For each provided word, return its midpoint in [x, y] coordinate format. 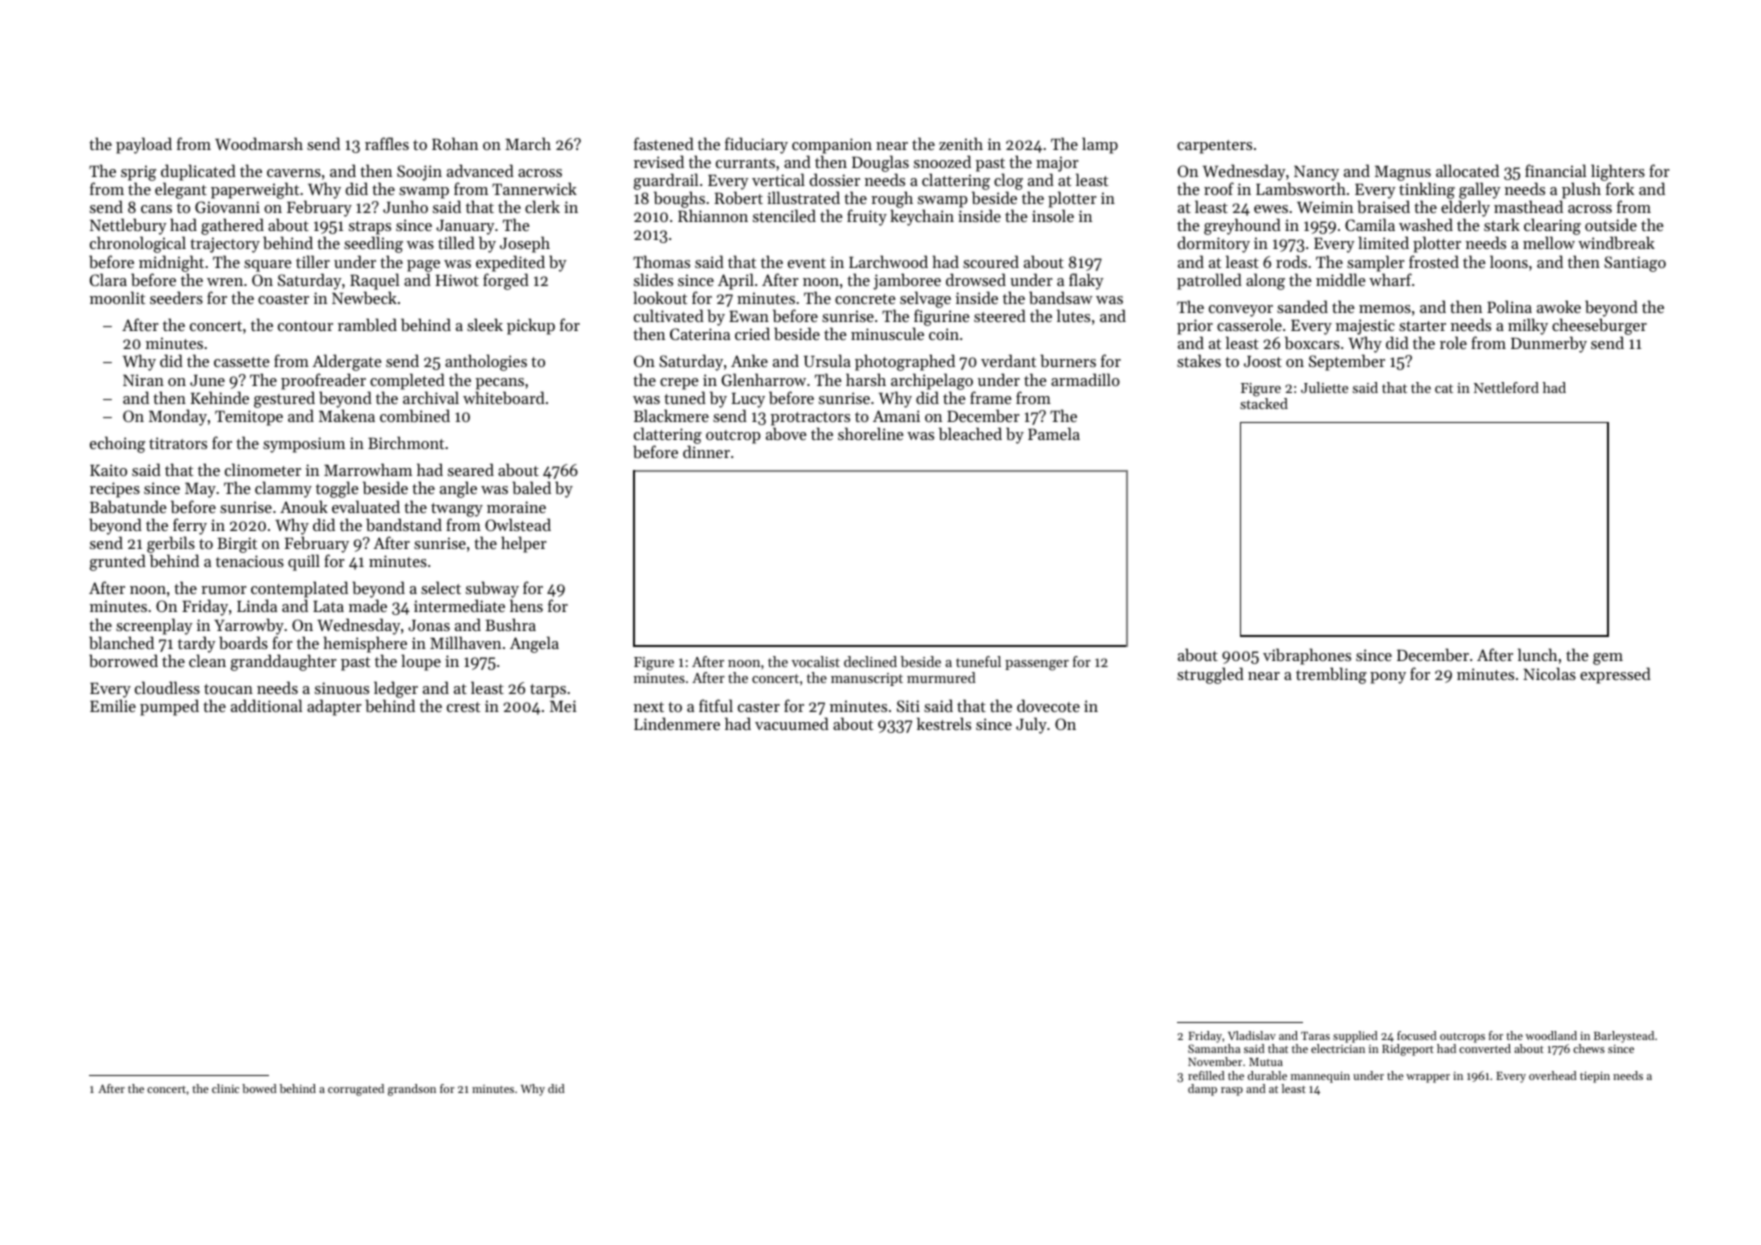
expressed [1615, 675]
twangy [457, 510]
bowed [259, 1088]
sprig [138, 173]
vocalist [816, 661]
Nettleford [1506, 387]
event [807, 263]
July [1031, 725]
